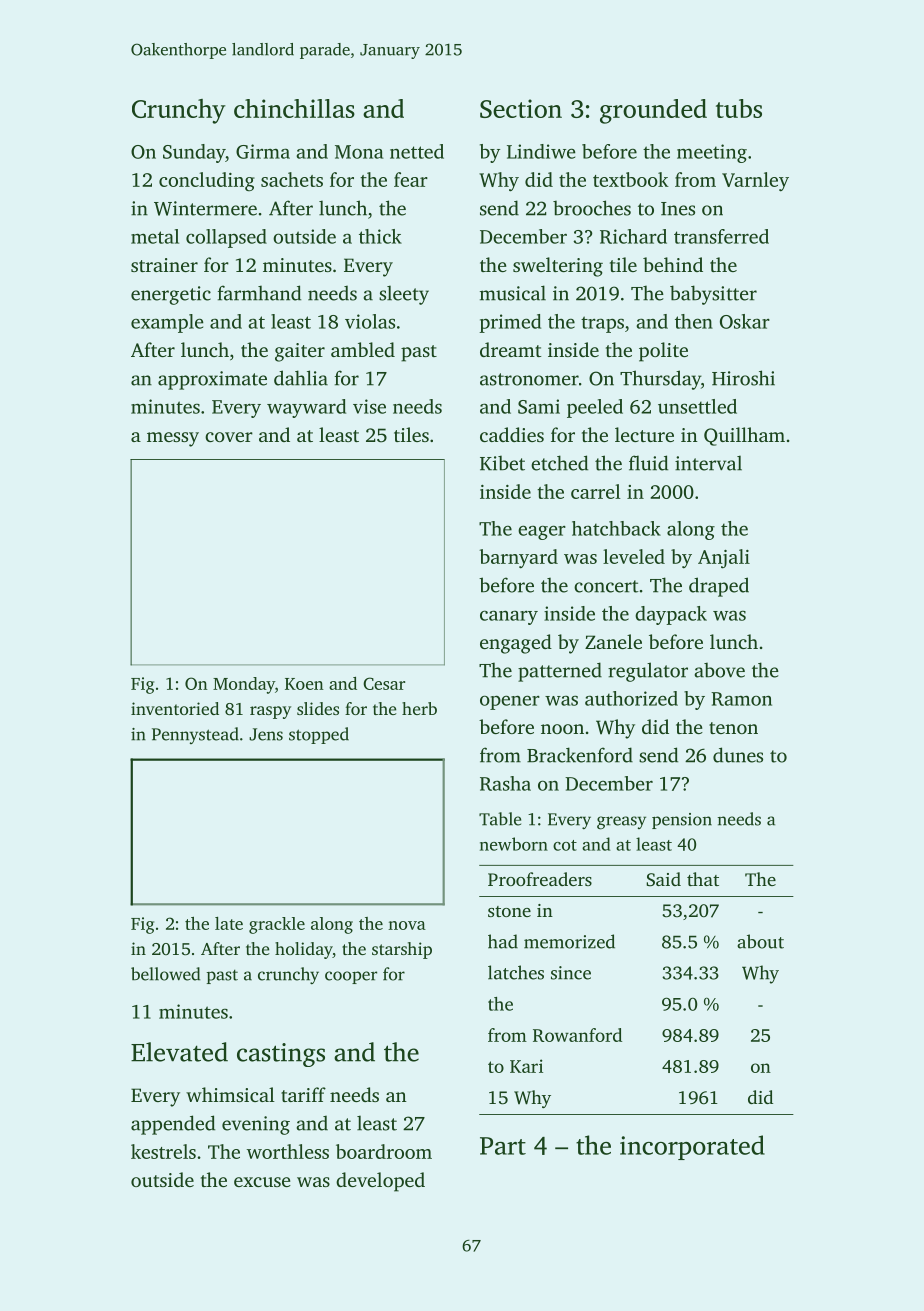  What do you see at coordinates (179, 1052) in the page?
I see `Elevated` at bounding box center [179, 1052].
